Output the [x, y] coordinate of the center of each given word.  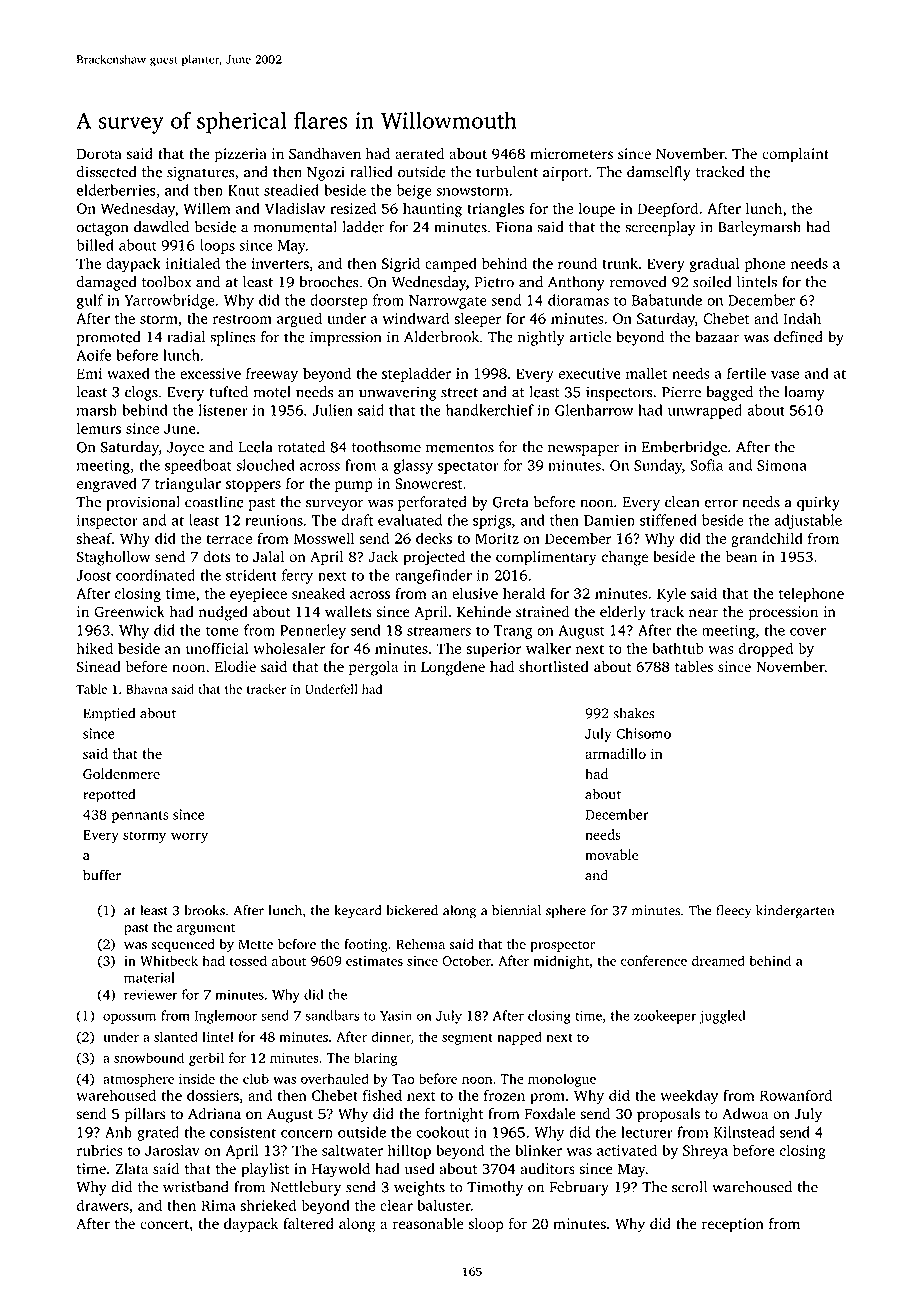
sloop [486, 1225]
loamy [804, 393]
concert [164, 1225]
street [459, 393]
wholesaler [289, 648]
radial [186, 337]
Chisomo [643, 733]
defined [798, 337]
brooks [204, 910]
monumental [295, 227]
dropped [766, 649]
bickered [412, 910]
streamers [439, 631]
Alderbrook [441, 337]
